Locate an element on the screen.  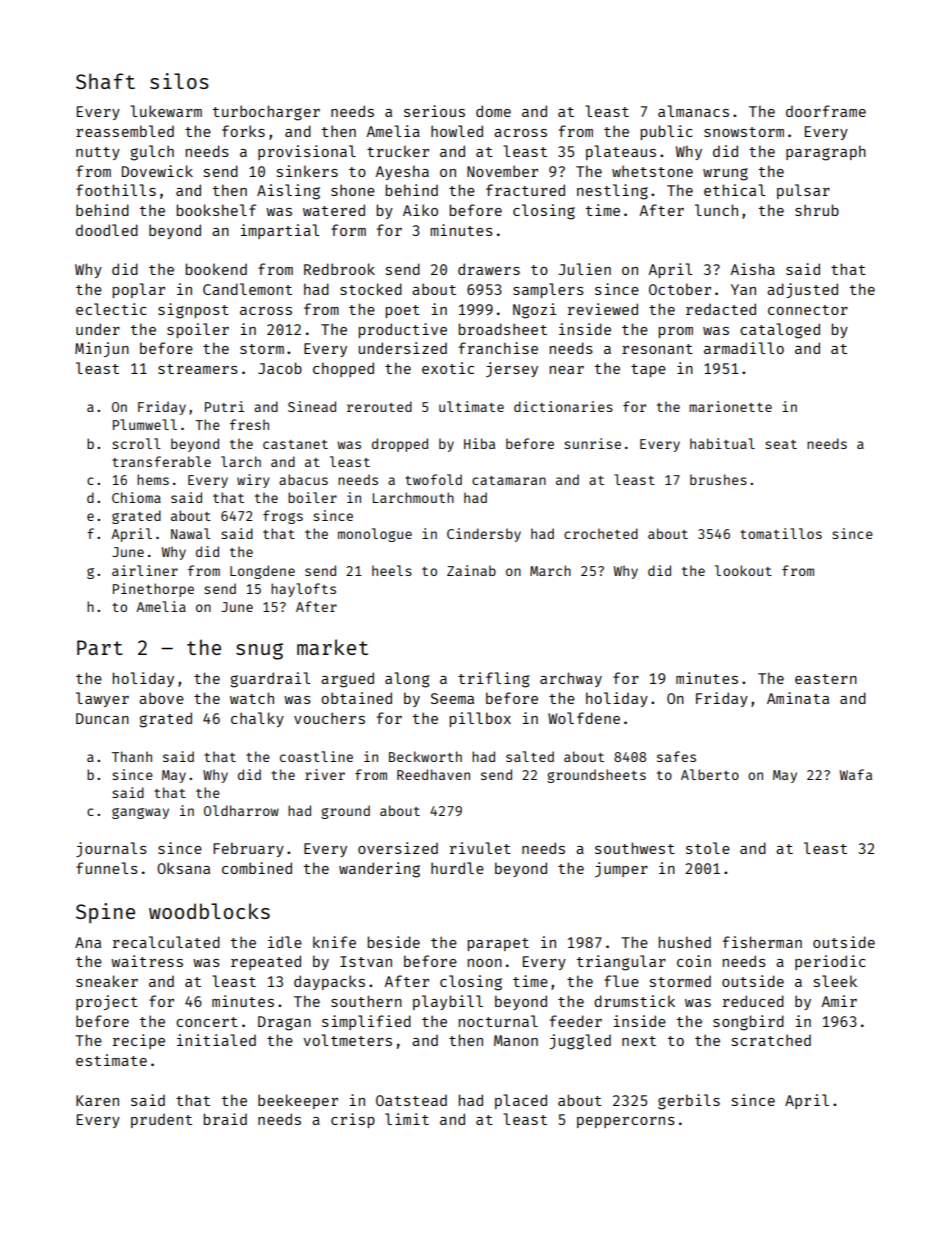
serious is located at coordinates (434, 111).
